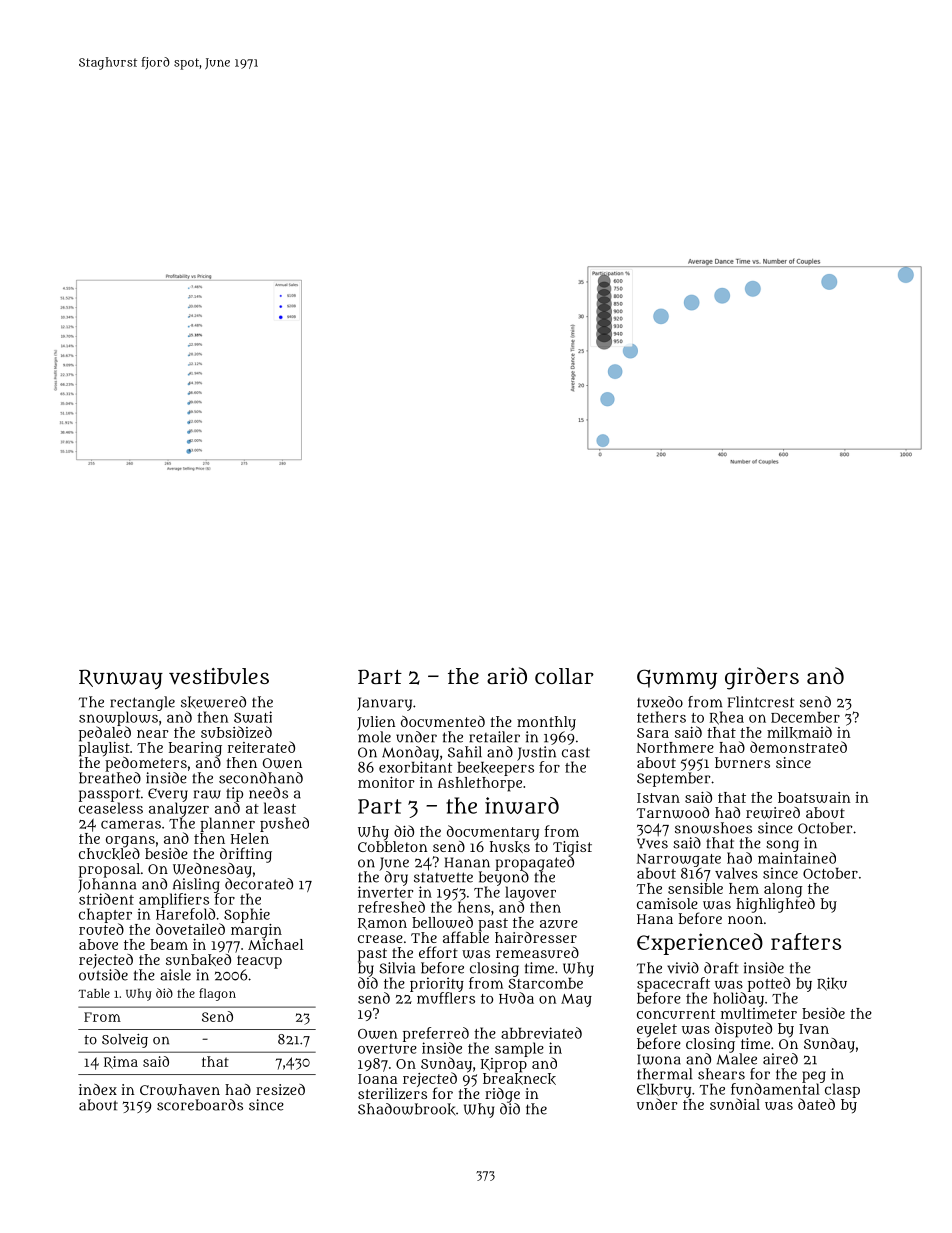 The width and height of the image is (952, 1233). What do you see at coordinates (261, 747) in the image?
I see `reiterated` at bounding box center [261, 747].
